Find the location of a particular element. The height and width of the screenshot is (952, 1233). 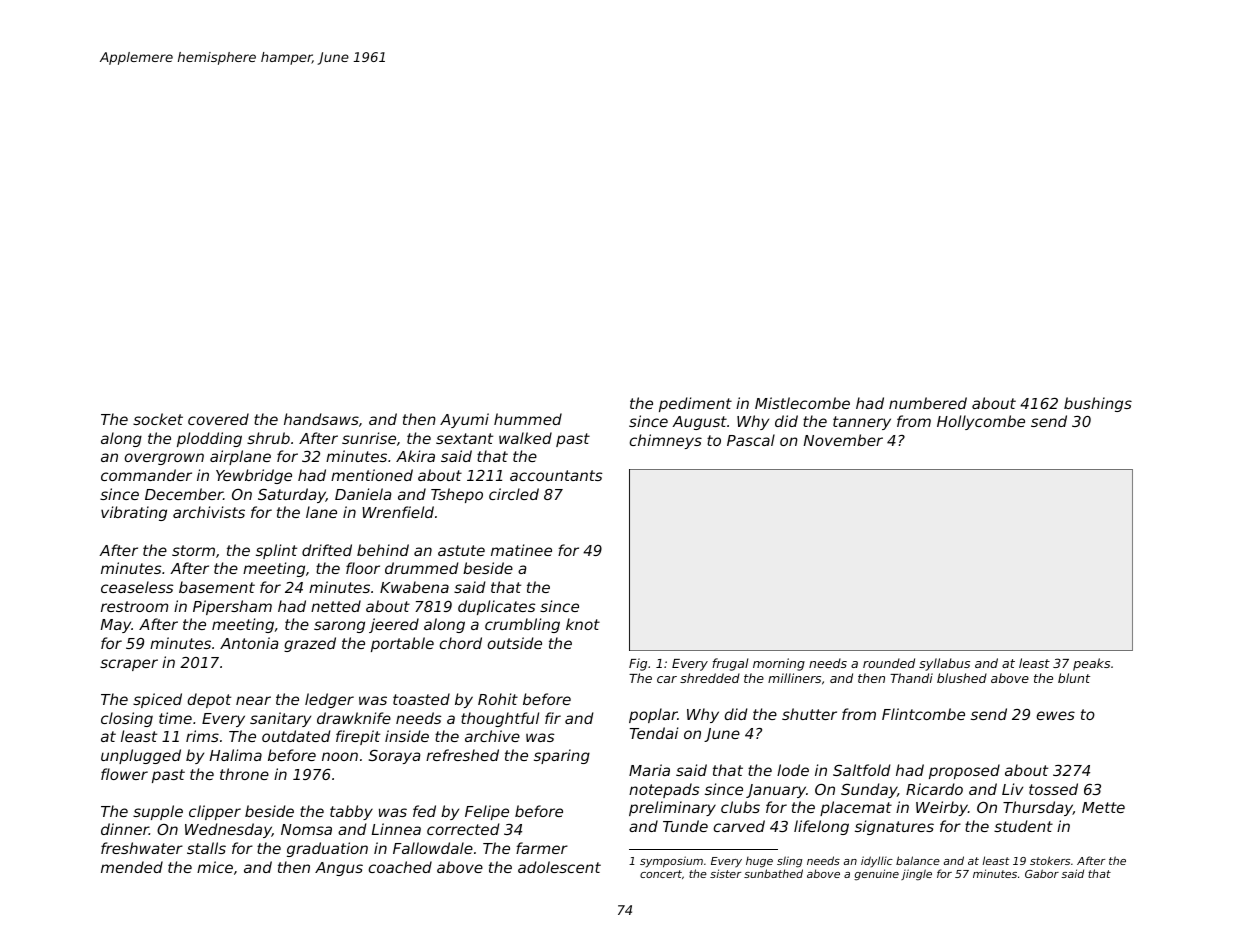

vibrating is located at coordinates (134, 513).
